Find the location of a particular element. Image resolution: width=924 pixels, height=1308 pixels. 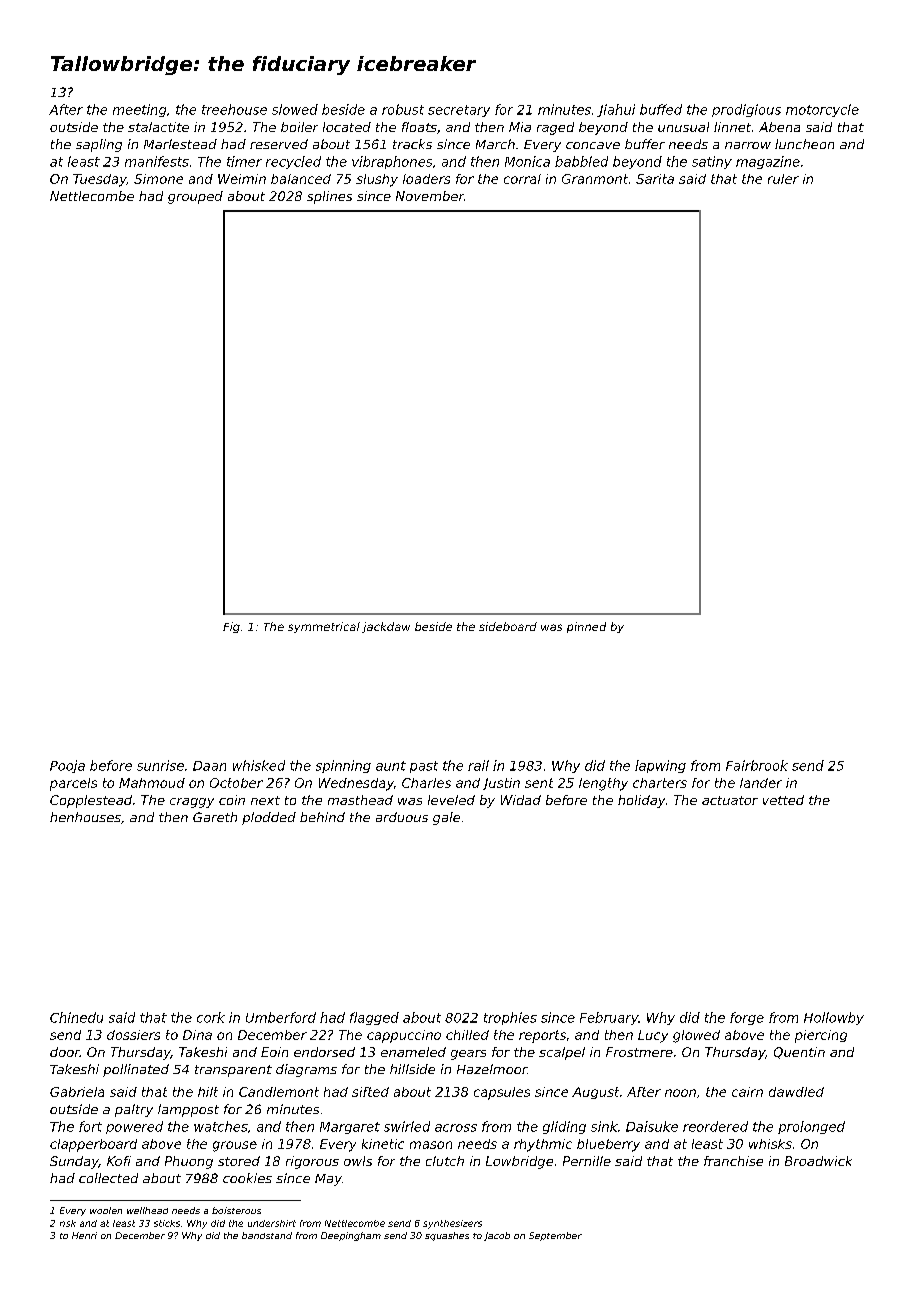

Widad is located at coordinates (521, 800).
